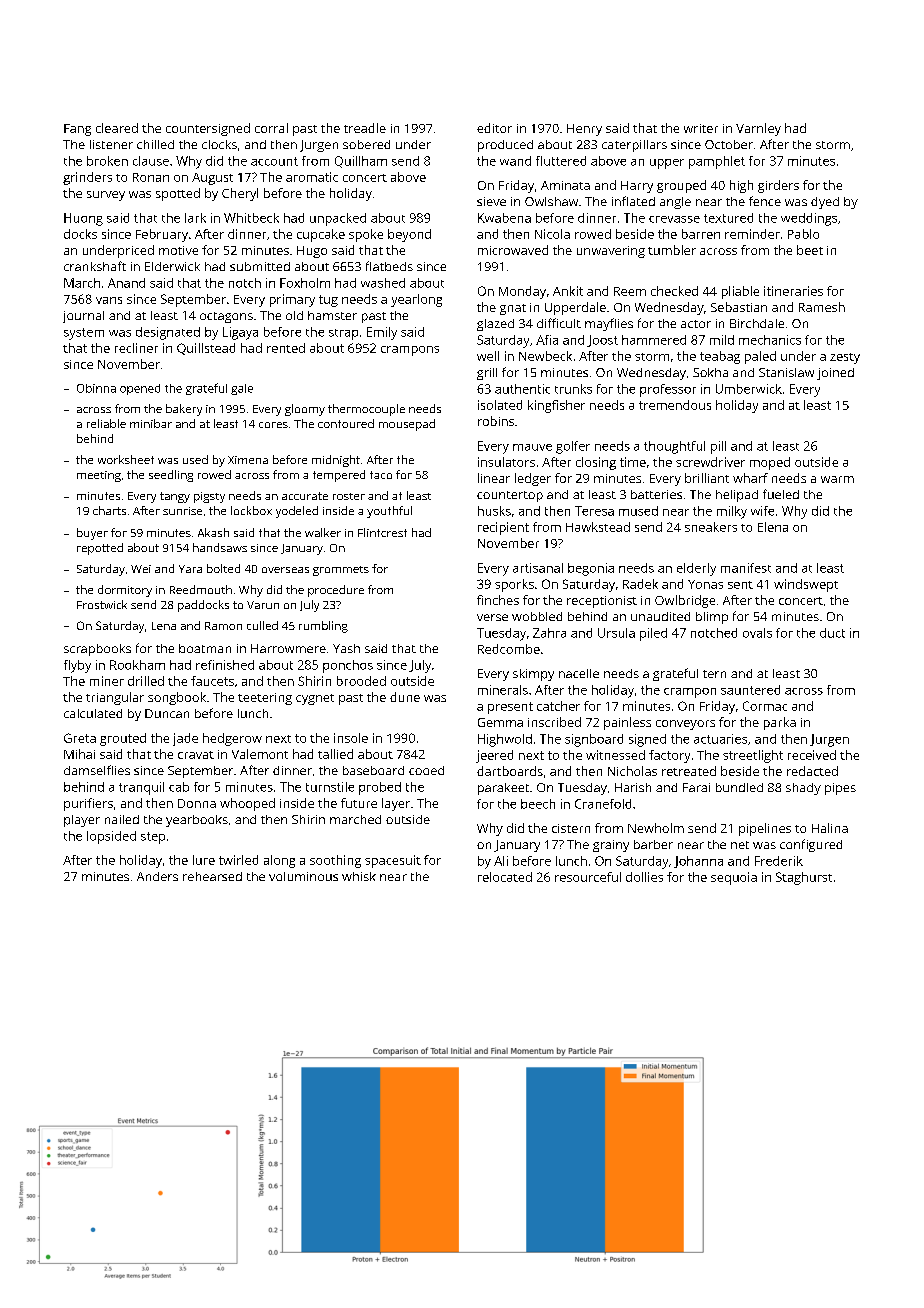  What do you see at coordinates (758, 129) in the image?
I see `Varnley` at bounding box center [758, 129].
